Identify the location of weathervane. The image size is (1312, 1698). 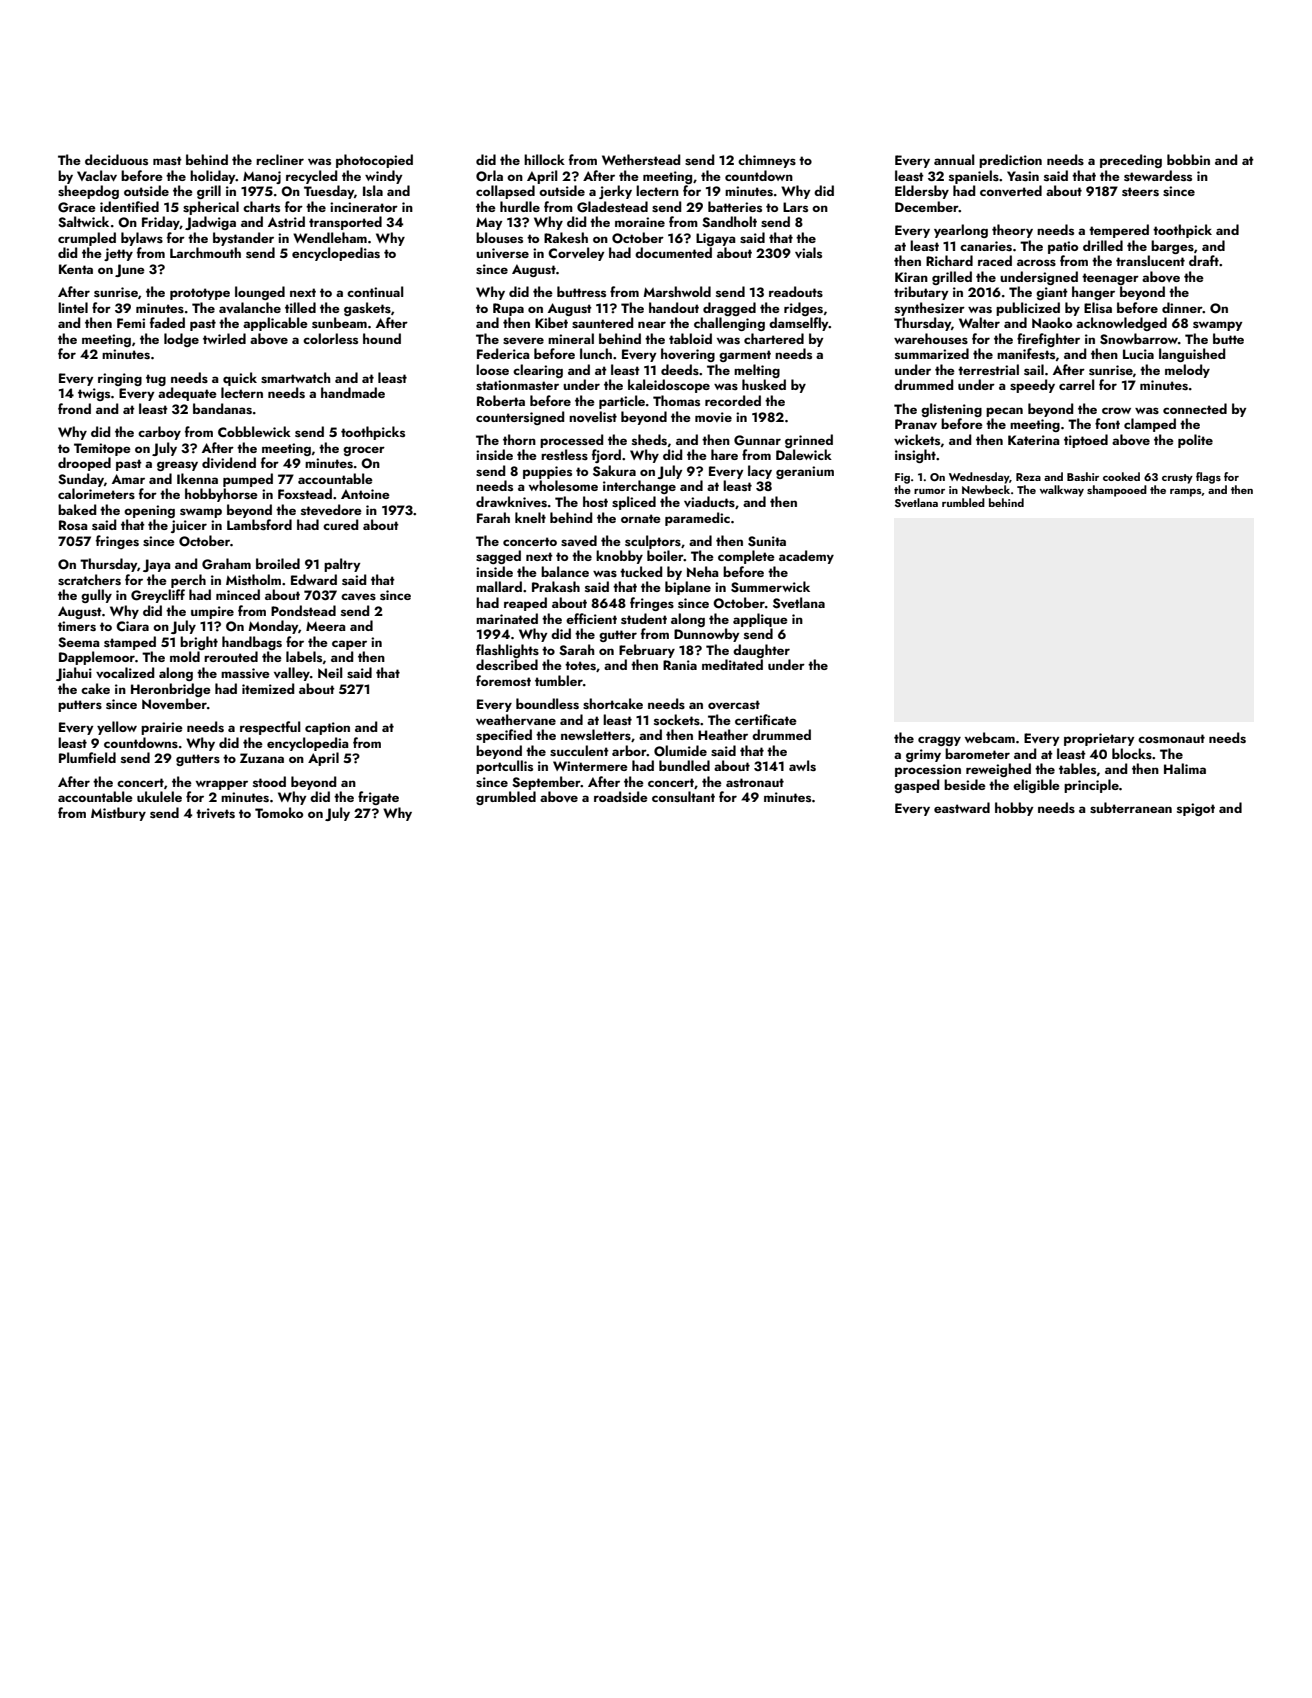
(516, 719).
